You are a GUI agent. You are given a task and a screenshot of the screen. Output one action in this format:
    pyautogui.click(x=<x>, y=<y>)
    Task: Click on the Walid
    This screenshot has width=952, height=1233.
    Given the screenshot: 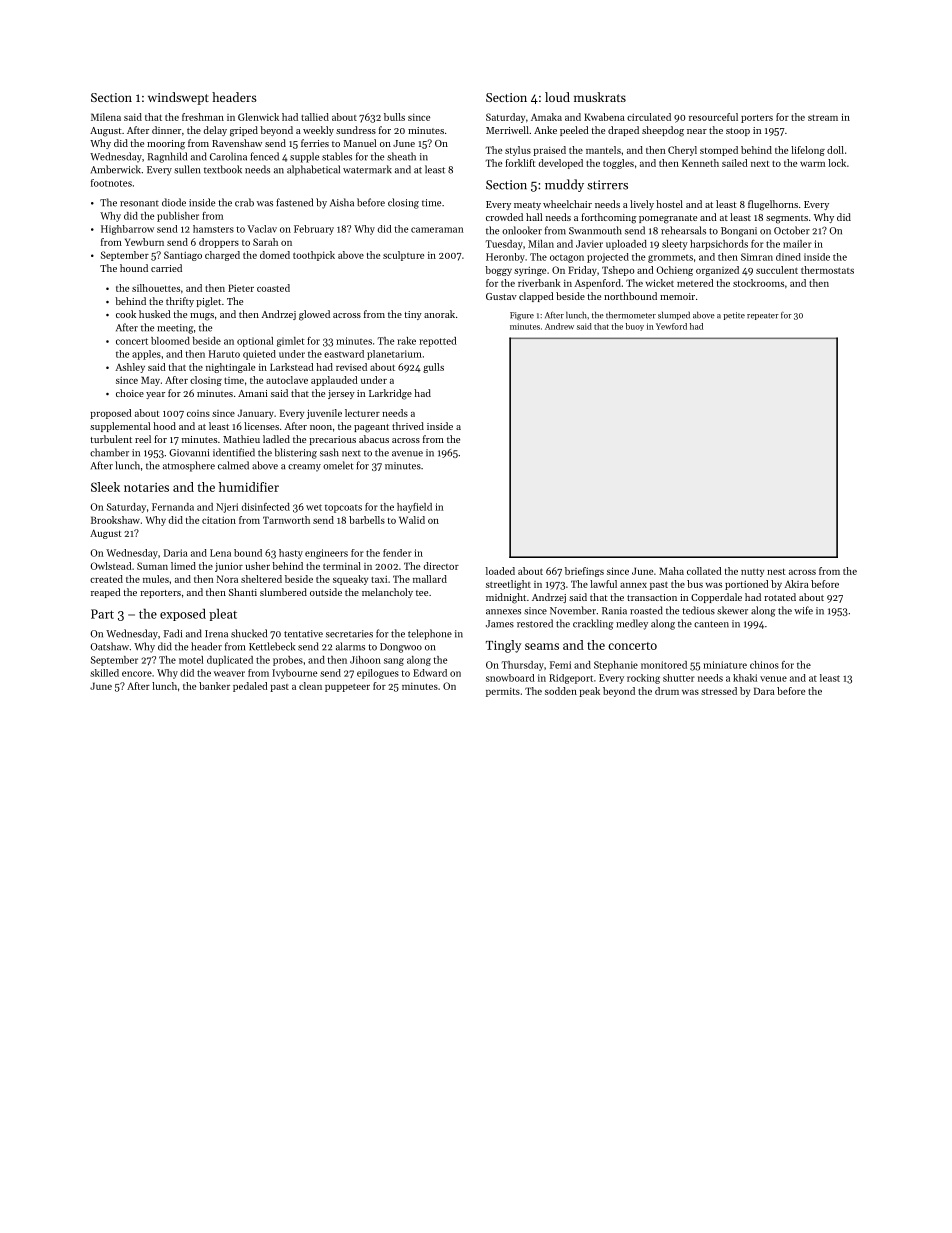 What is the action you would take?
    pyautogui.click(x=412, y=520)
